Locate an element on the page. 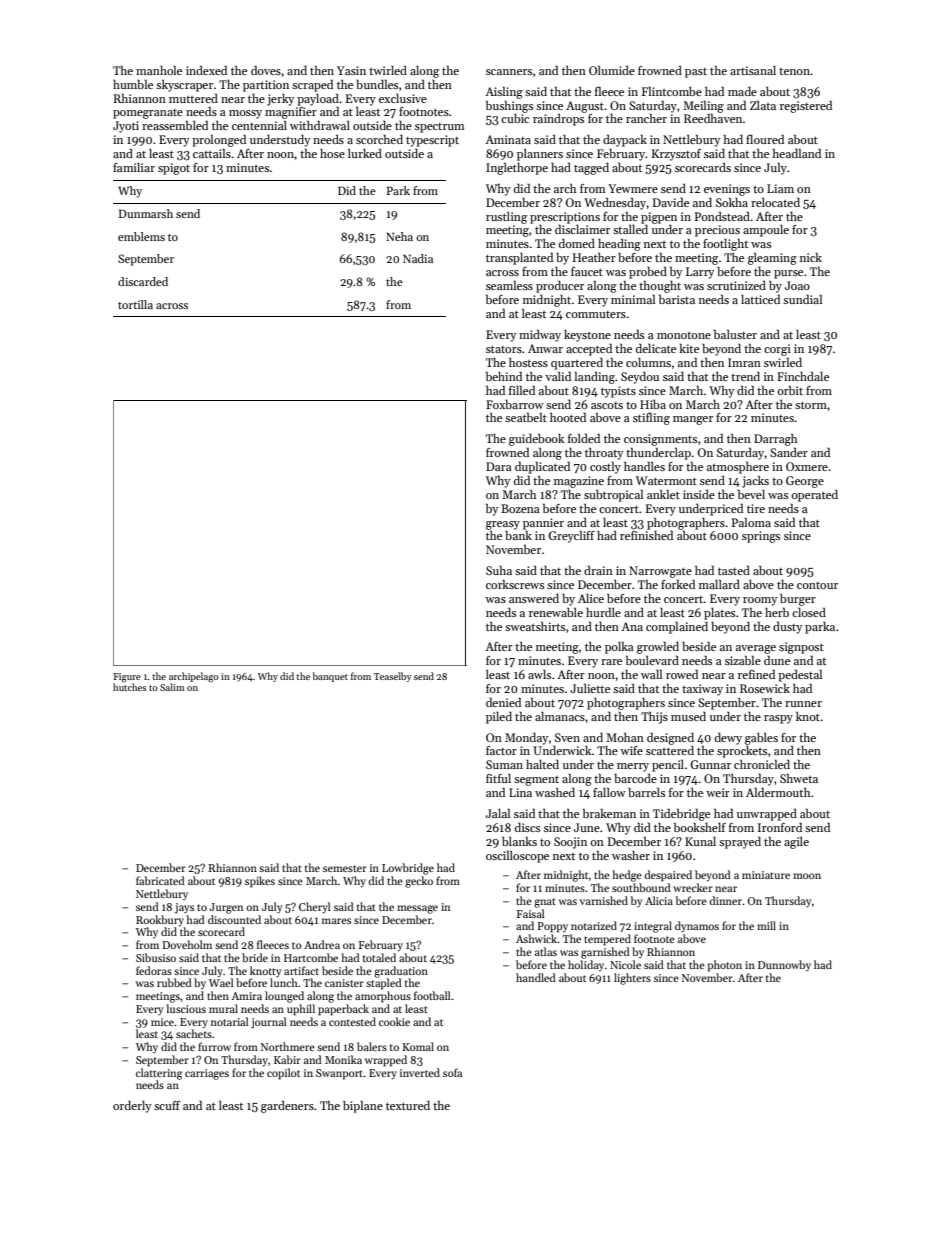 The height and width of the image is (1233, 952). hutches is located at coordinates (129, 687).
